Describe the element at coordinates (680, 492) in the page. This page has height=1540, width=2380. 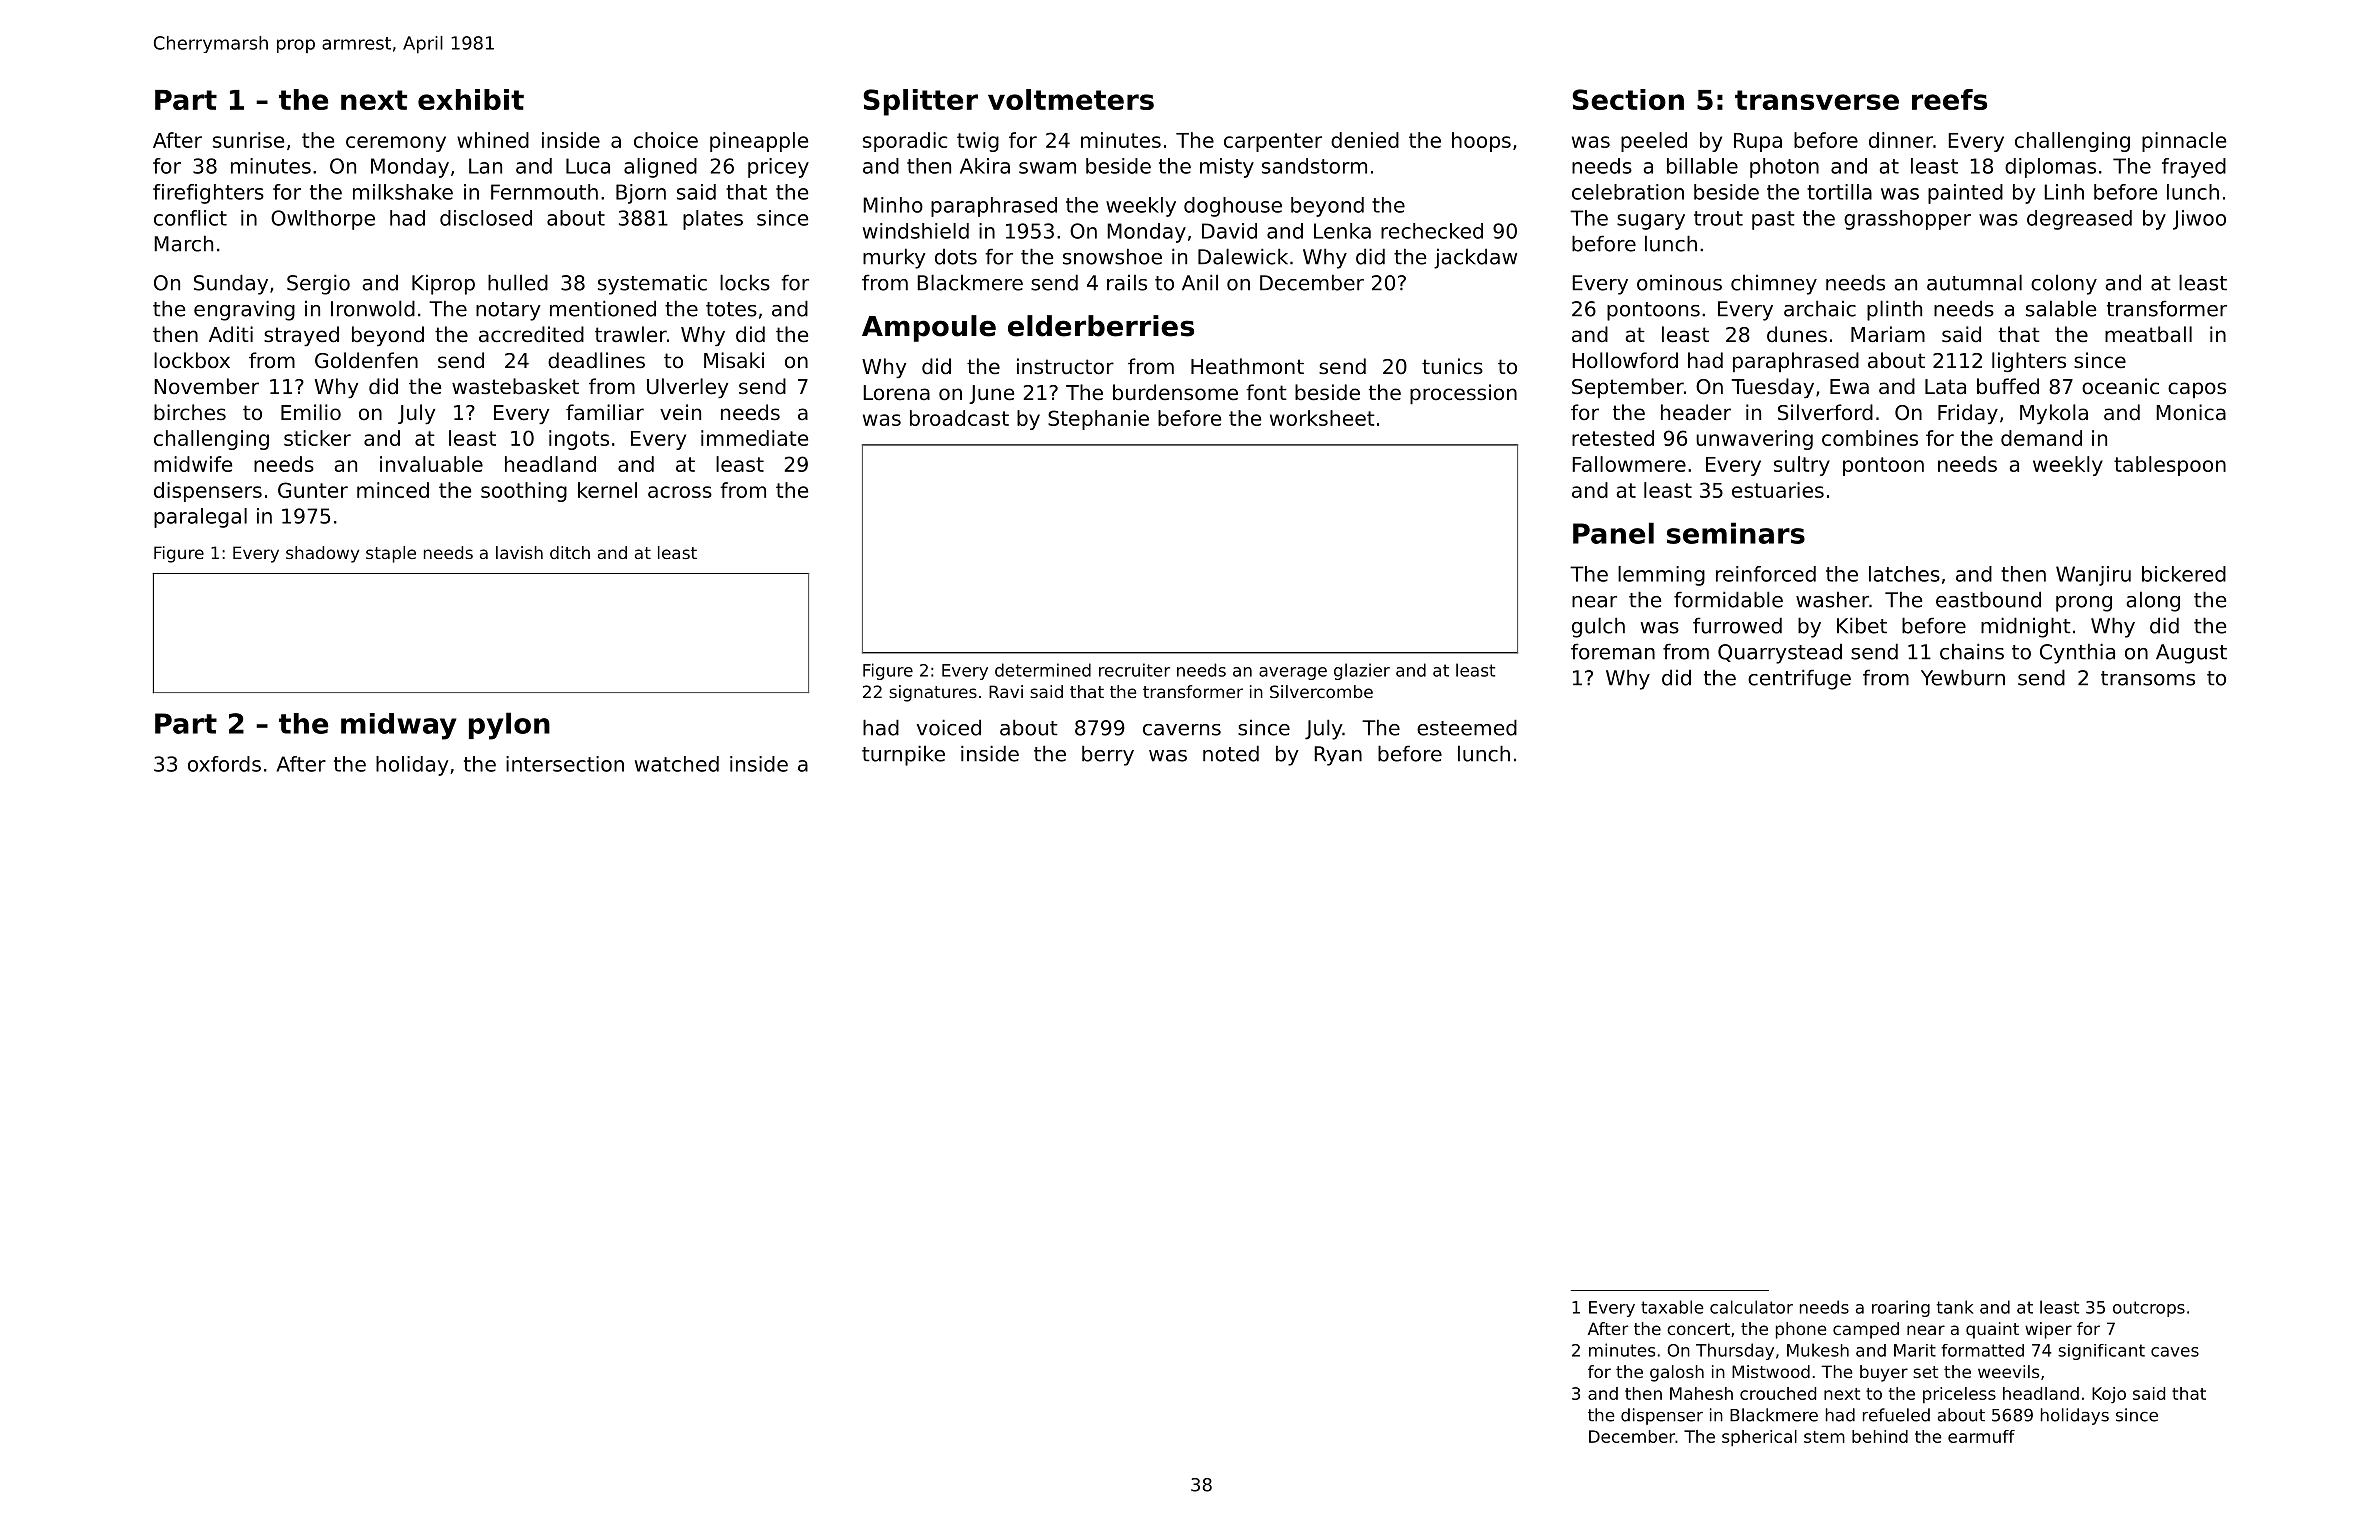
I see `across` at that location.
